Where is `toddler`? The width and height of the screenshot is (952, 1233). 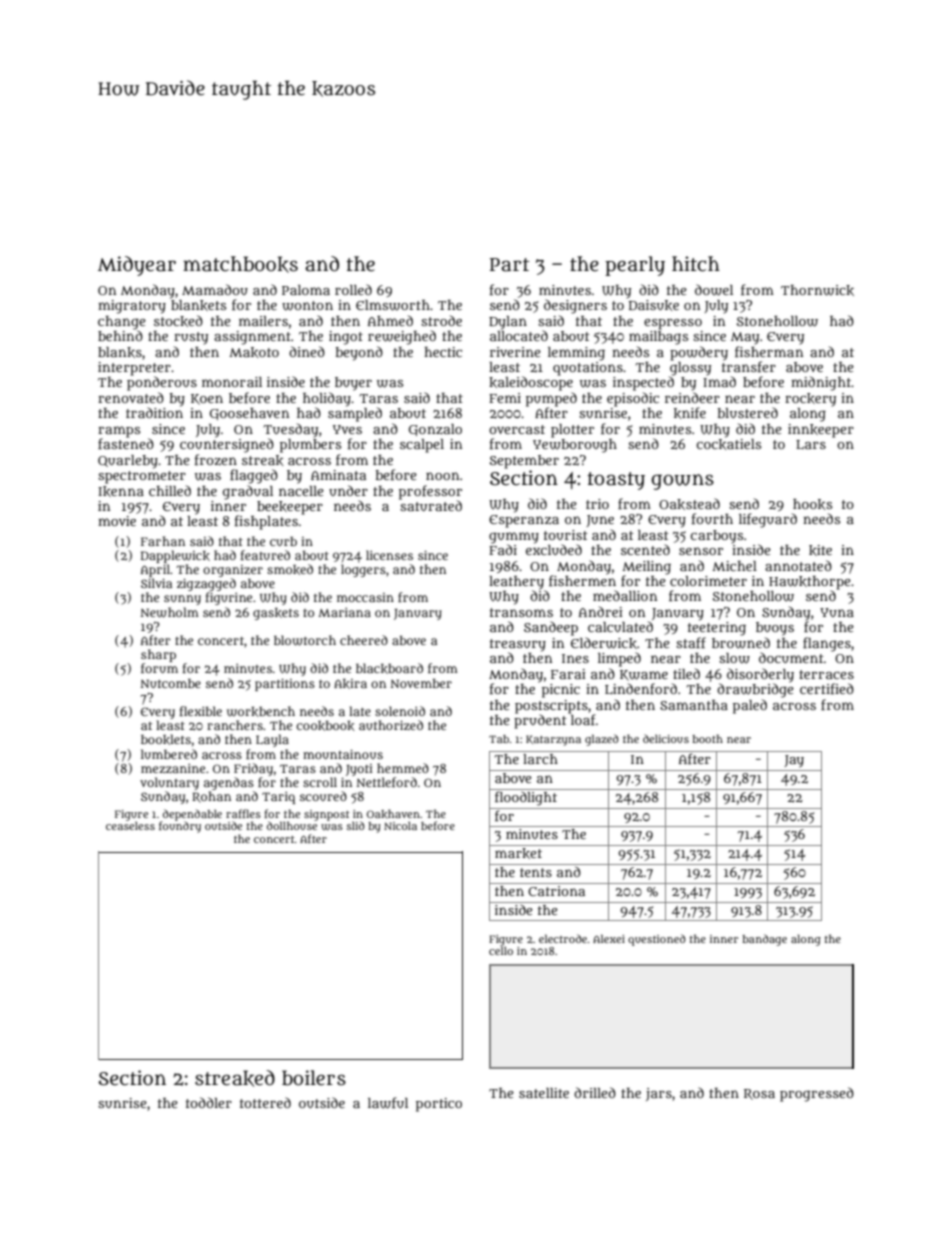 toddler is located at coordinates (209, 1102).
